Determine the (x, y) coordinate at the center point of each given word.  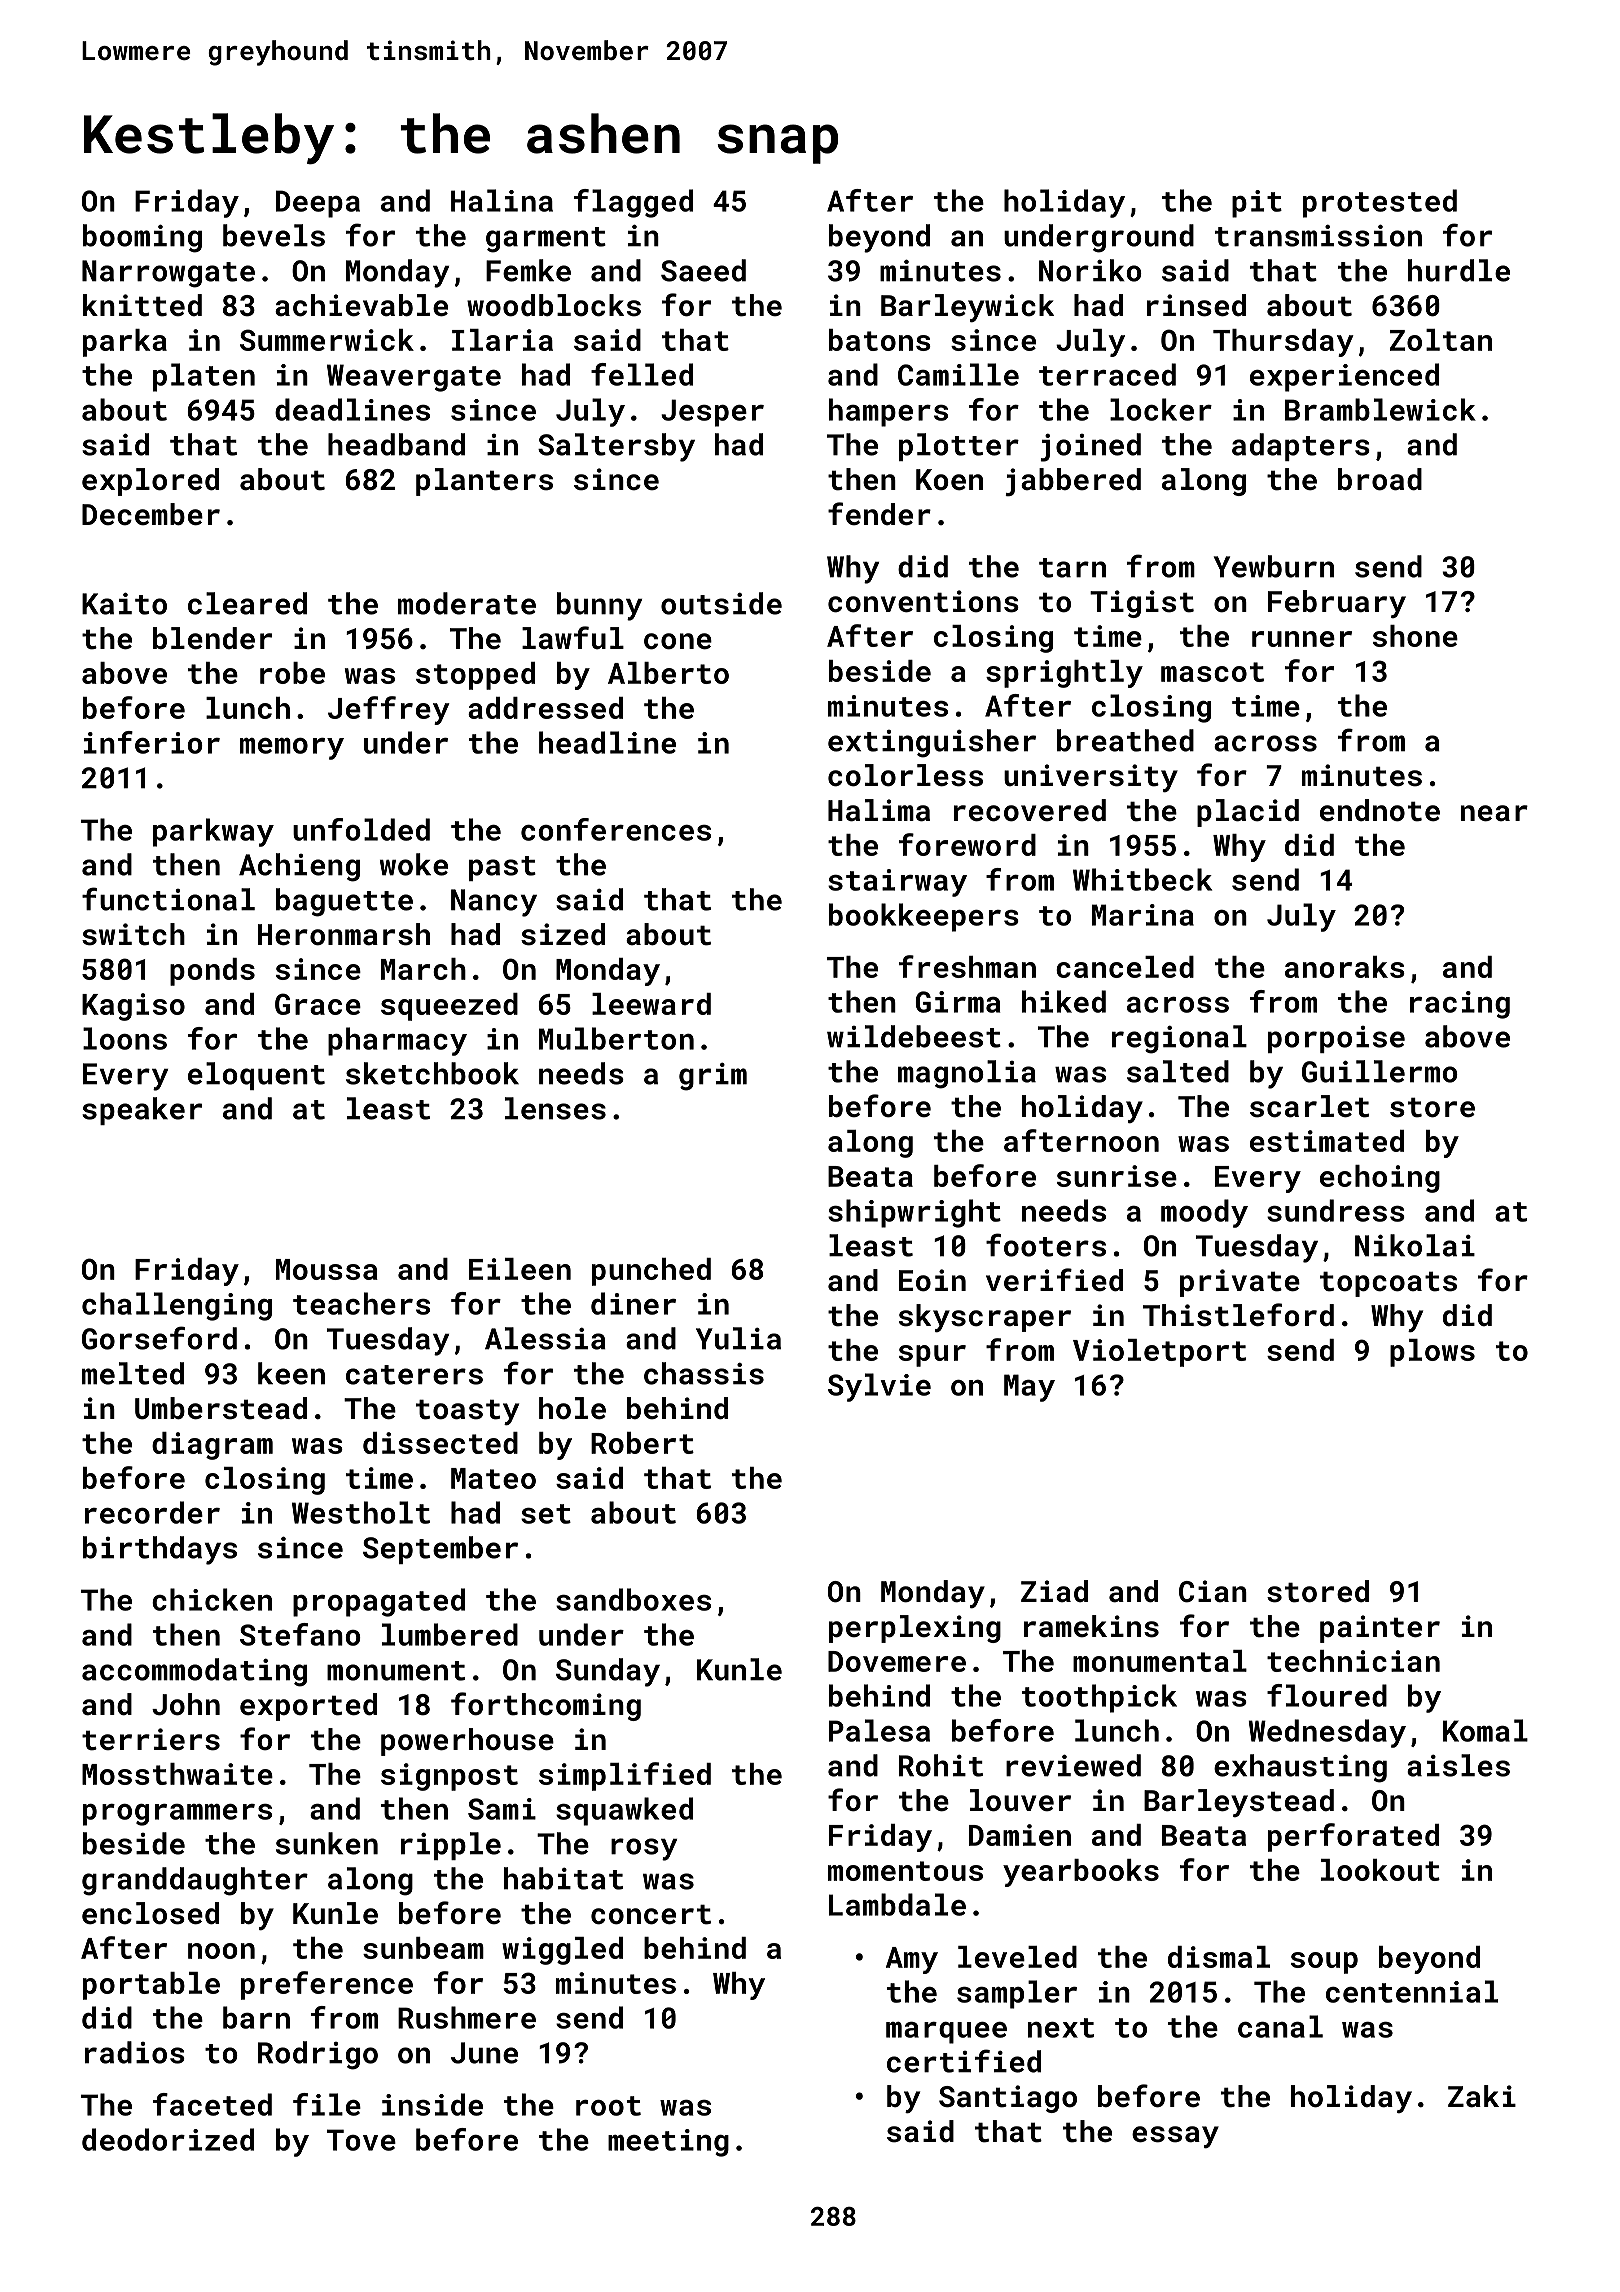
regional (1179, 1039)
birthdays (160, 1550)
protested (1380, 203)
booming (142, 238)
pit (1257, 204)
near (1494, 813)
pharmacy (397, 1041)
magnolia (967, 1074)
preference (327, 1985)
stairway (897, 883)
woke (414, 864)
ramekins (1091, 1626)
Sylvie (879, 1387)
